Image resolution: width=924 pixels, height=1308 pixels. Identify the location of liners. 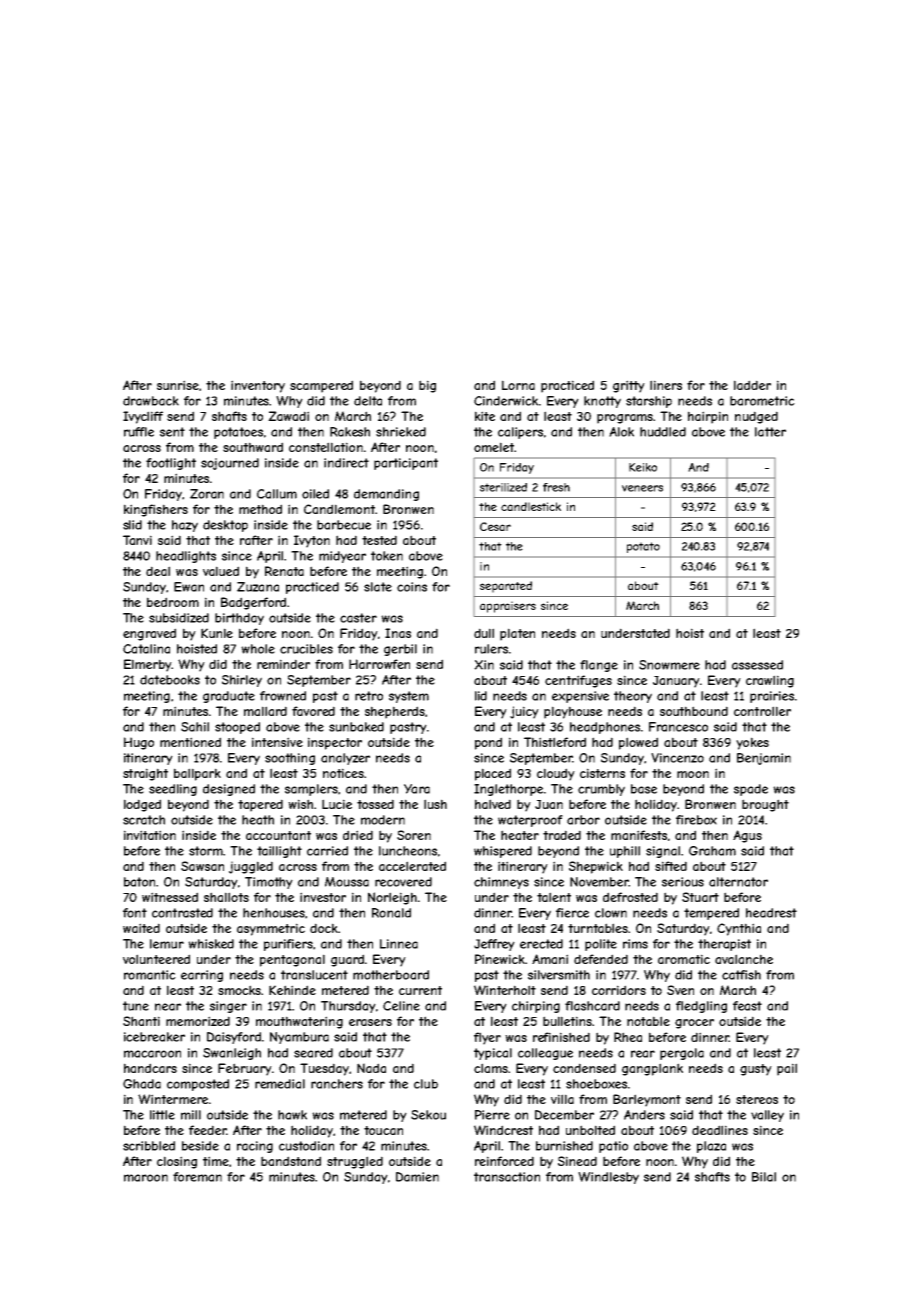
(666, 385).
